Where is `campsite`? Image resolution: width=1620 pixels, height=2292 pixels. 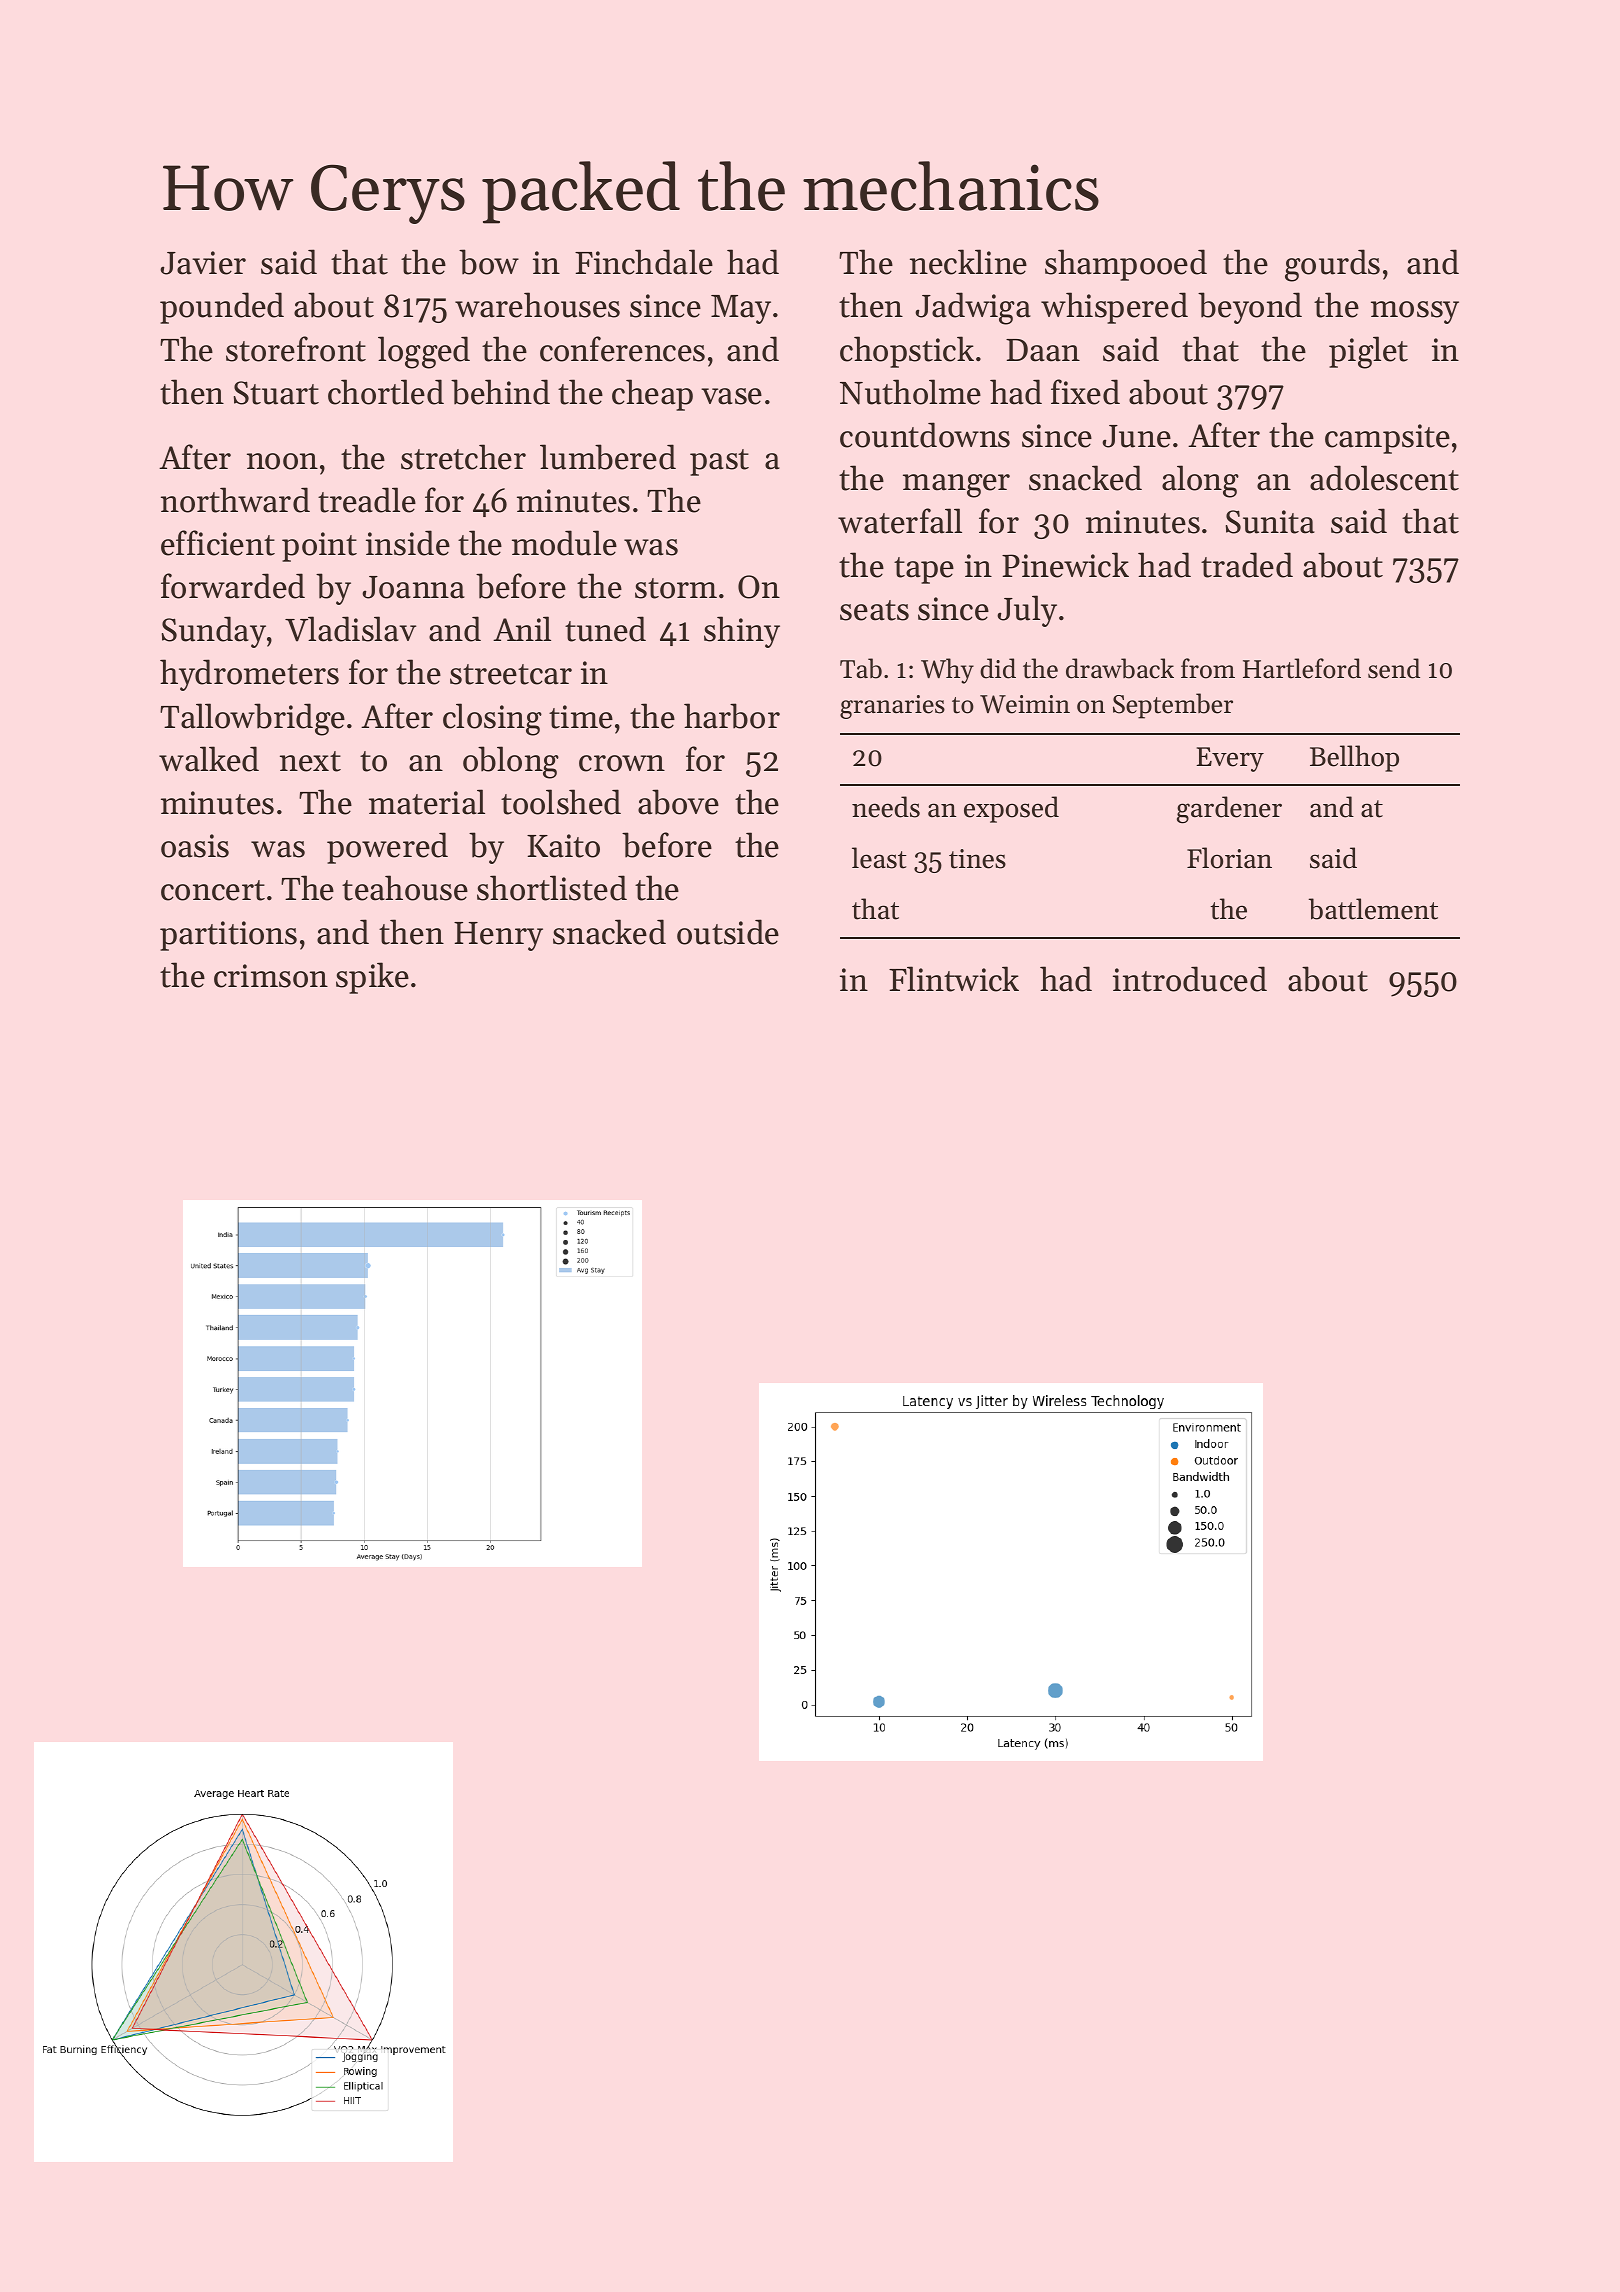 campsite is located at coordinates (1387, 439).
